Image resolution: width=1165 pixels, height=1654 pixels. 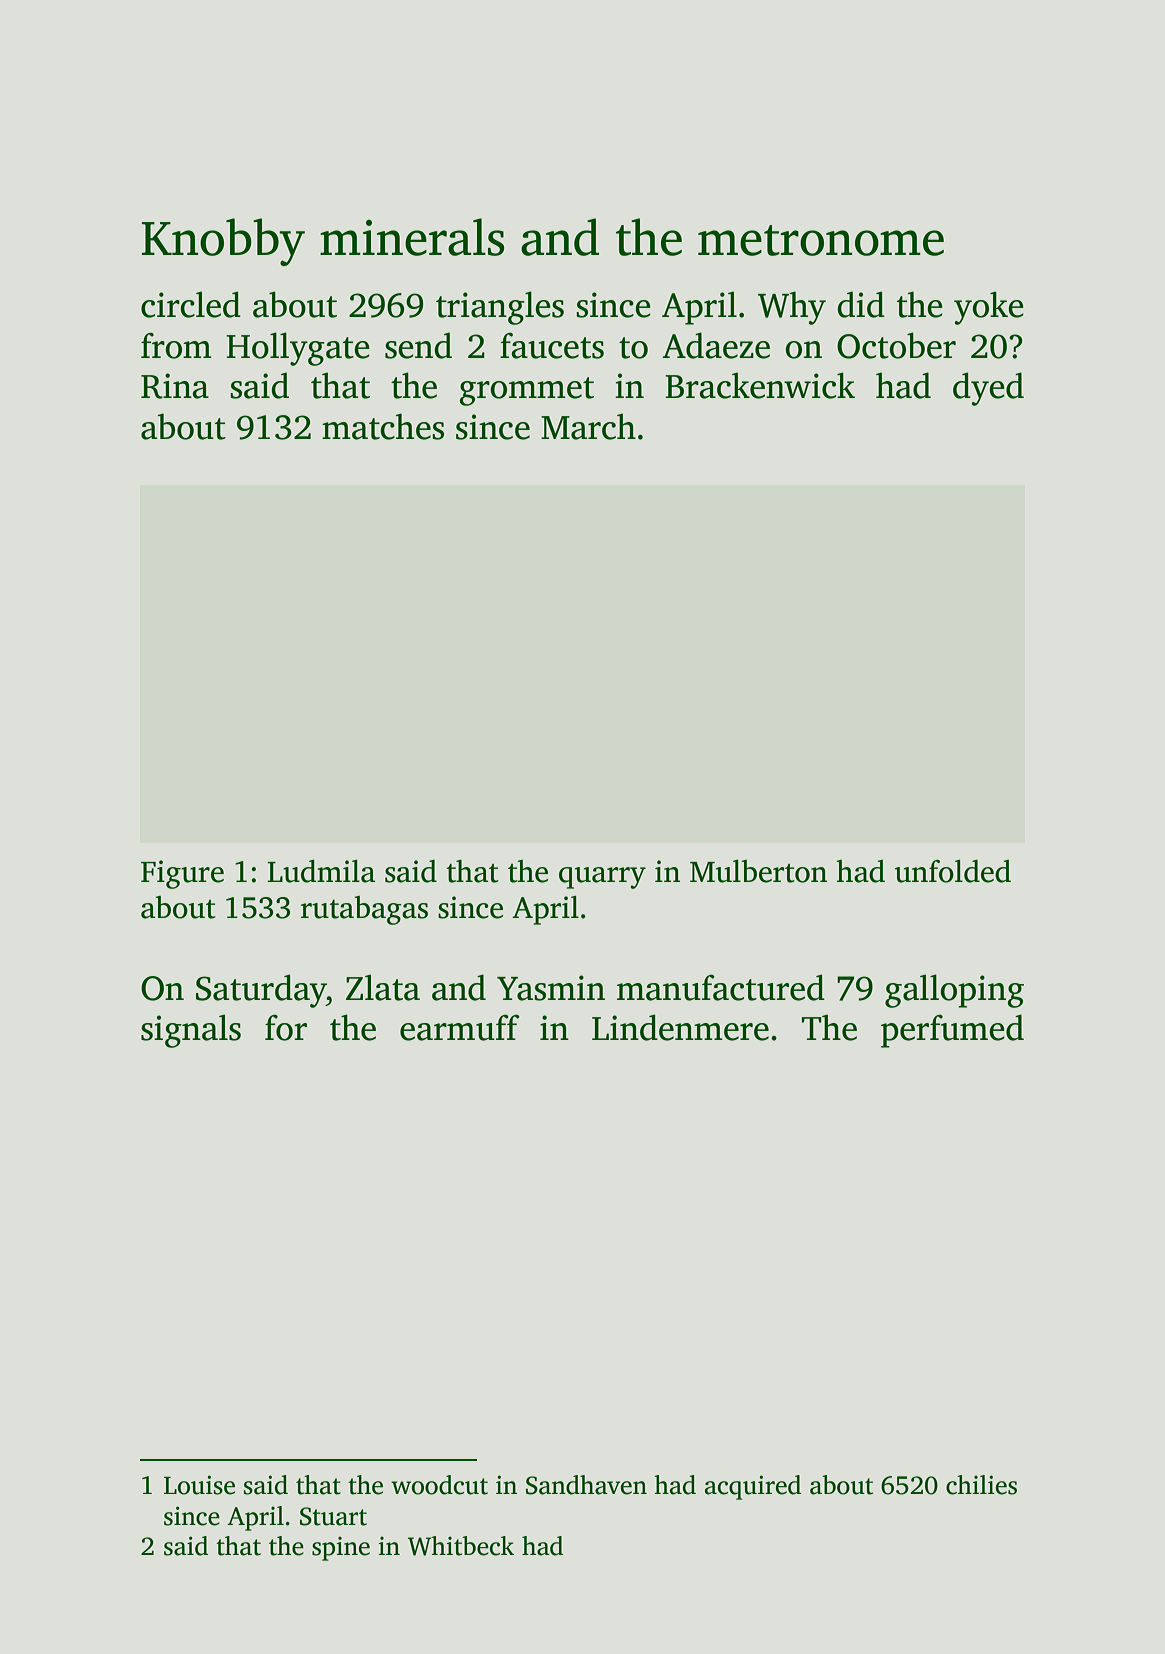 I want to click on earmuff, so click(x=460, y=1027).
